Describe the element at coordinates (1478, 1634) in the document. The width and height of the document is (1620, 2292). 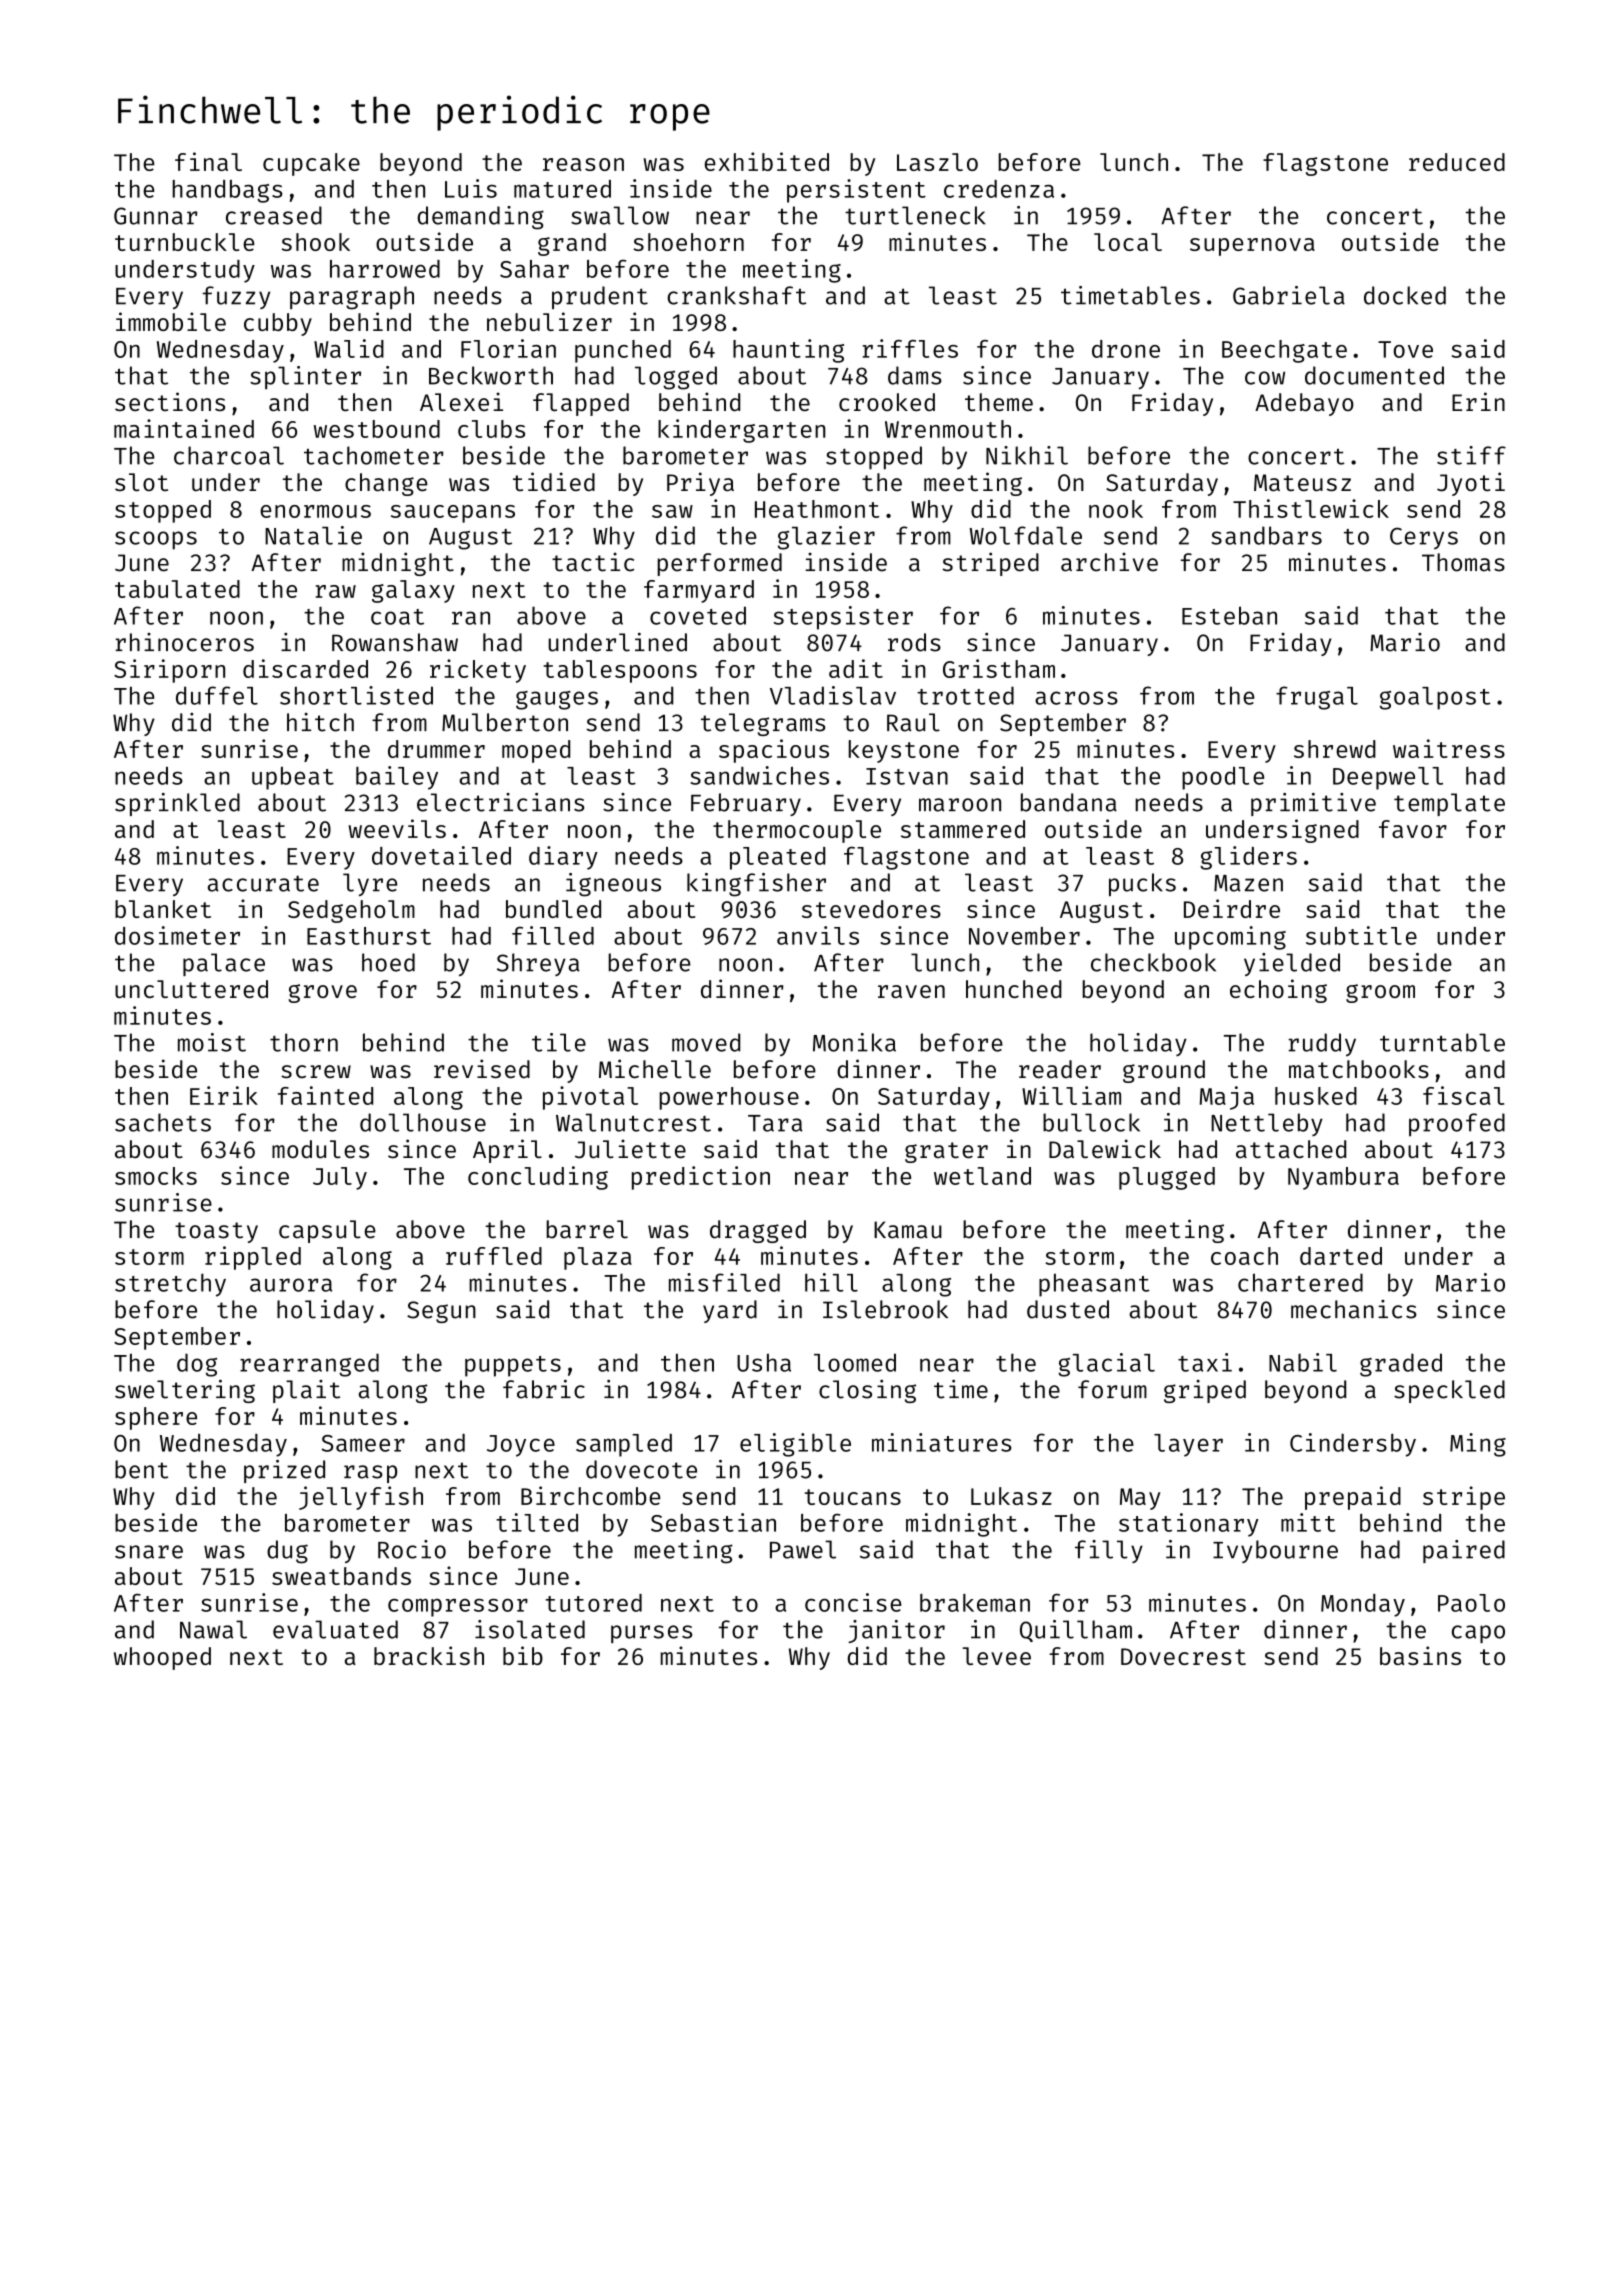
I see `capo` at that location.
